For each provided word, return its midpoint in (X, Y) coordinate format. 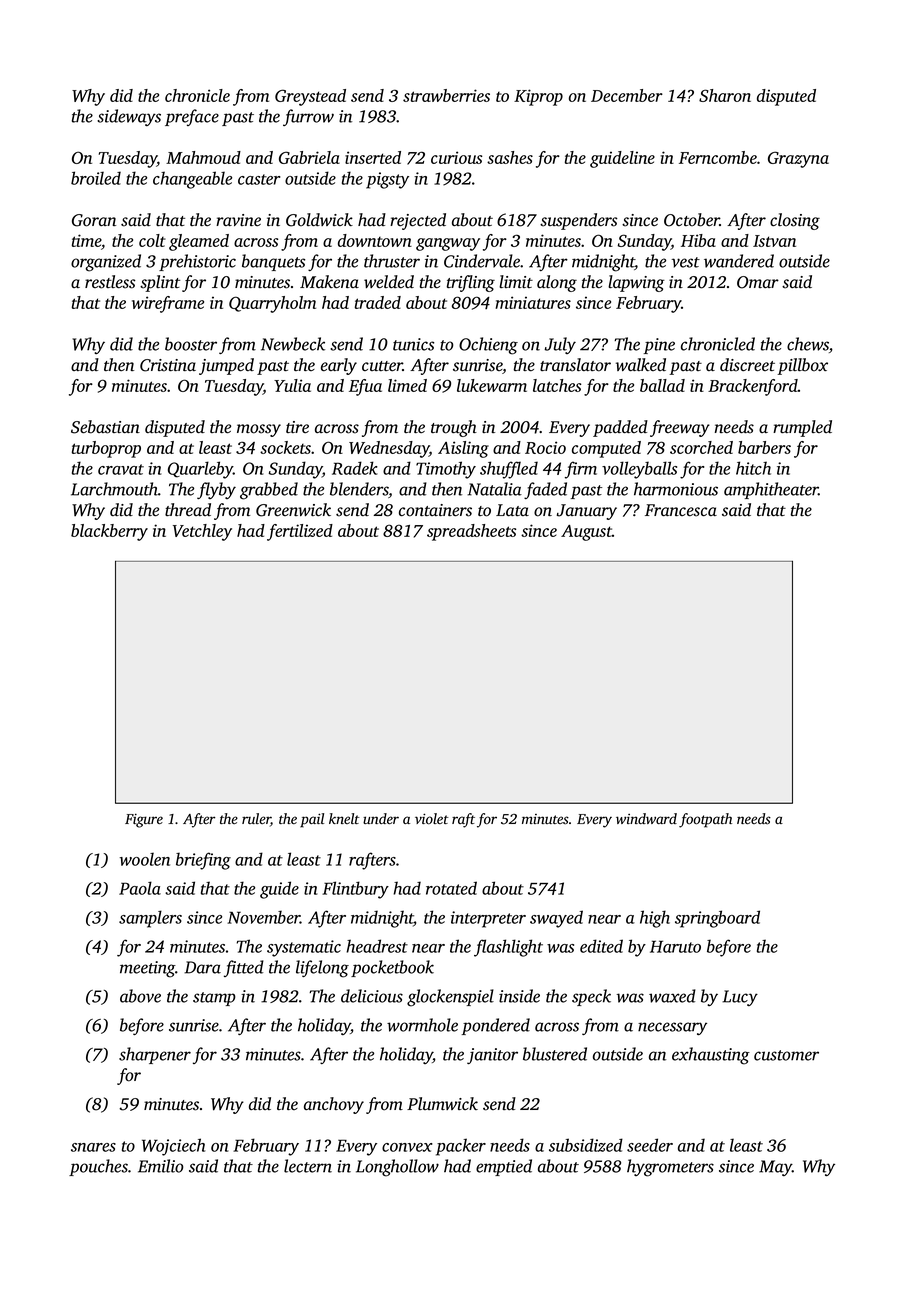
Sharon (725, 95)
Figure (144, 821)
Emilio (160, 1166)
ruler (256, 820)
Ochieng (488, 346)
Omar (758, 282)
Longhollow (397, 1168)
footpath (705, 820)
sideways (129, 117)
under (381, 818)
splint (160, 283)
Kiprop (538, 97)
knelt (344, 818)
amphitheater (771, 490)
